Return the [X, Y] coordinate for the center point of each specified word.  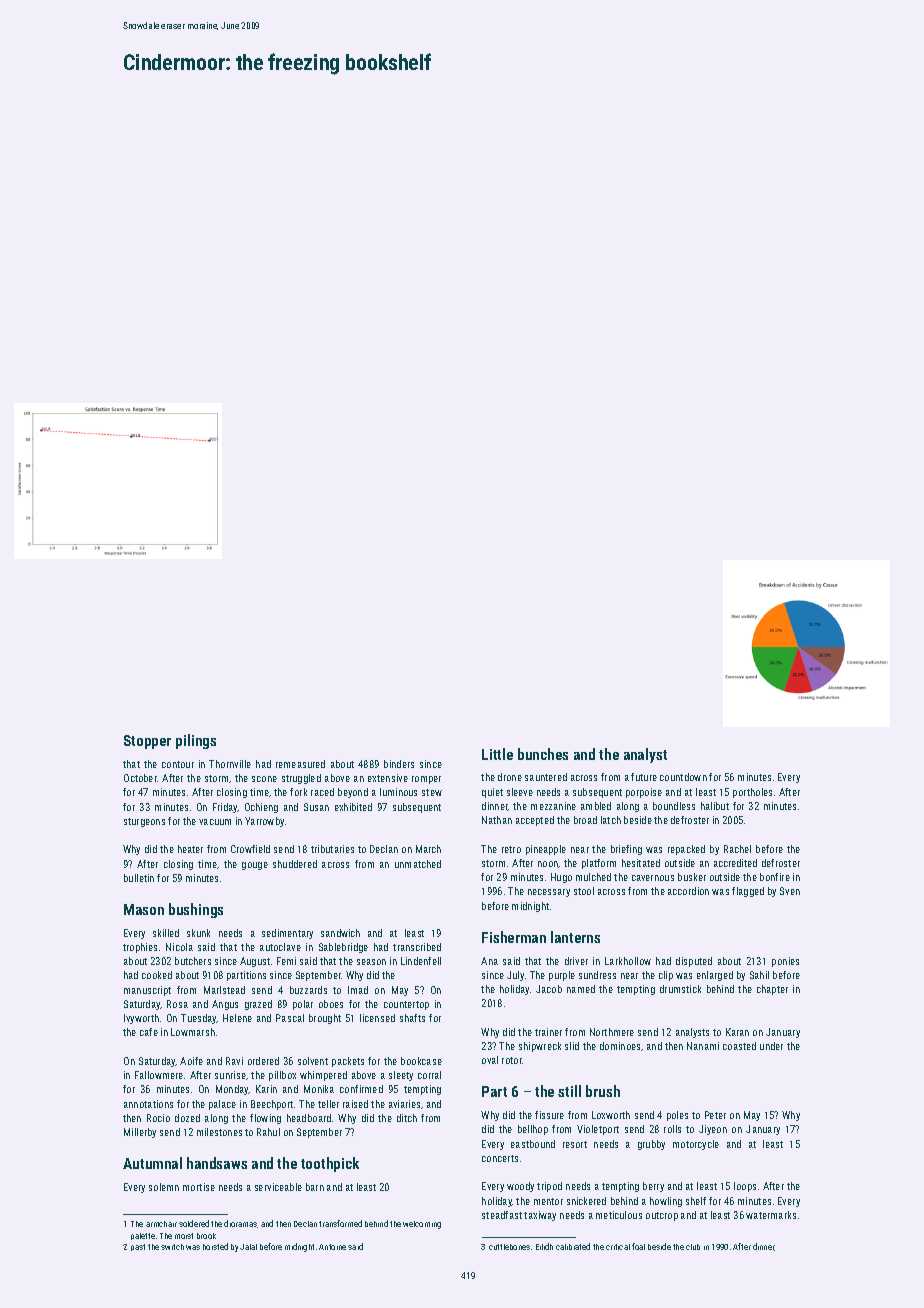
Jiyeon [713, 1130]
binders [399, 764]
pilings [196, 741]
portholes [752, 793]
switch [172, 1247]
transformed [340, 1223]
